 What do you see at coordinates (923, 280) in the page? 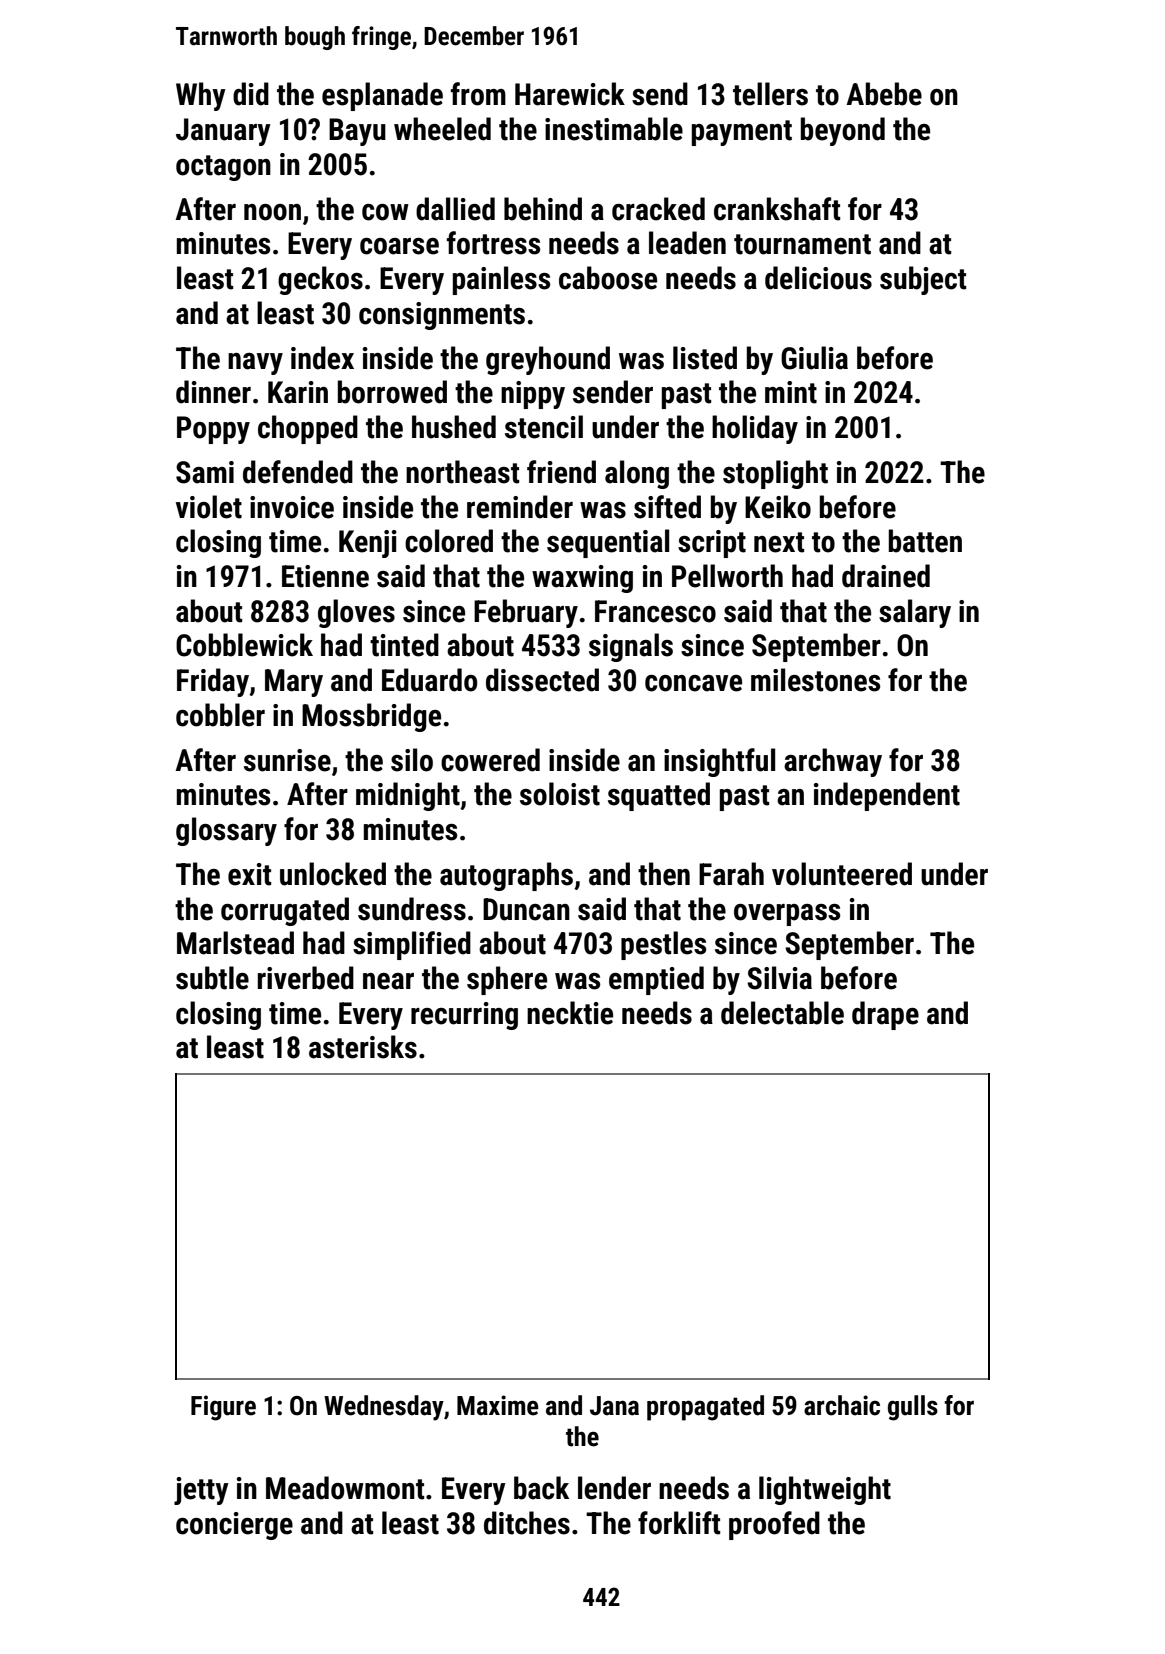
I see `subject` at bounding box center [923, 280].
